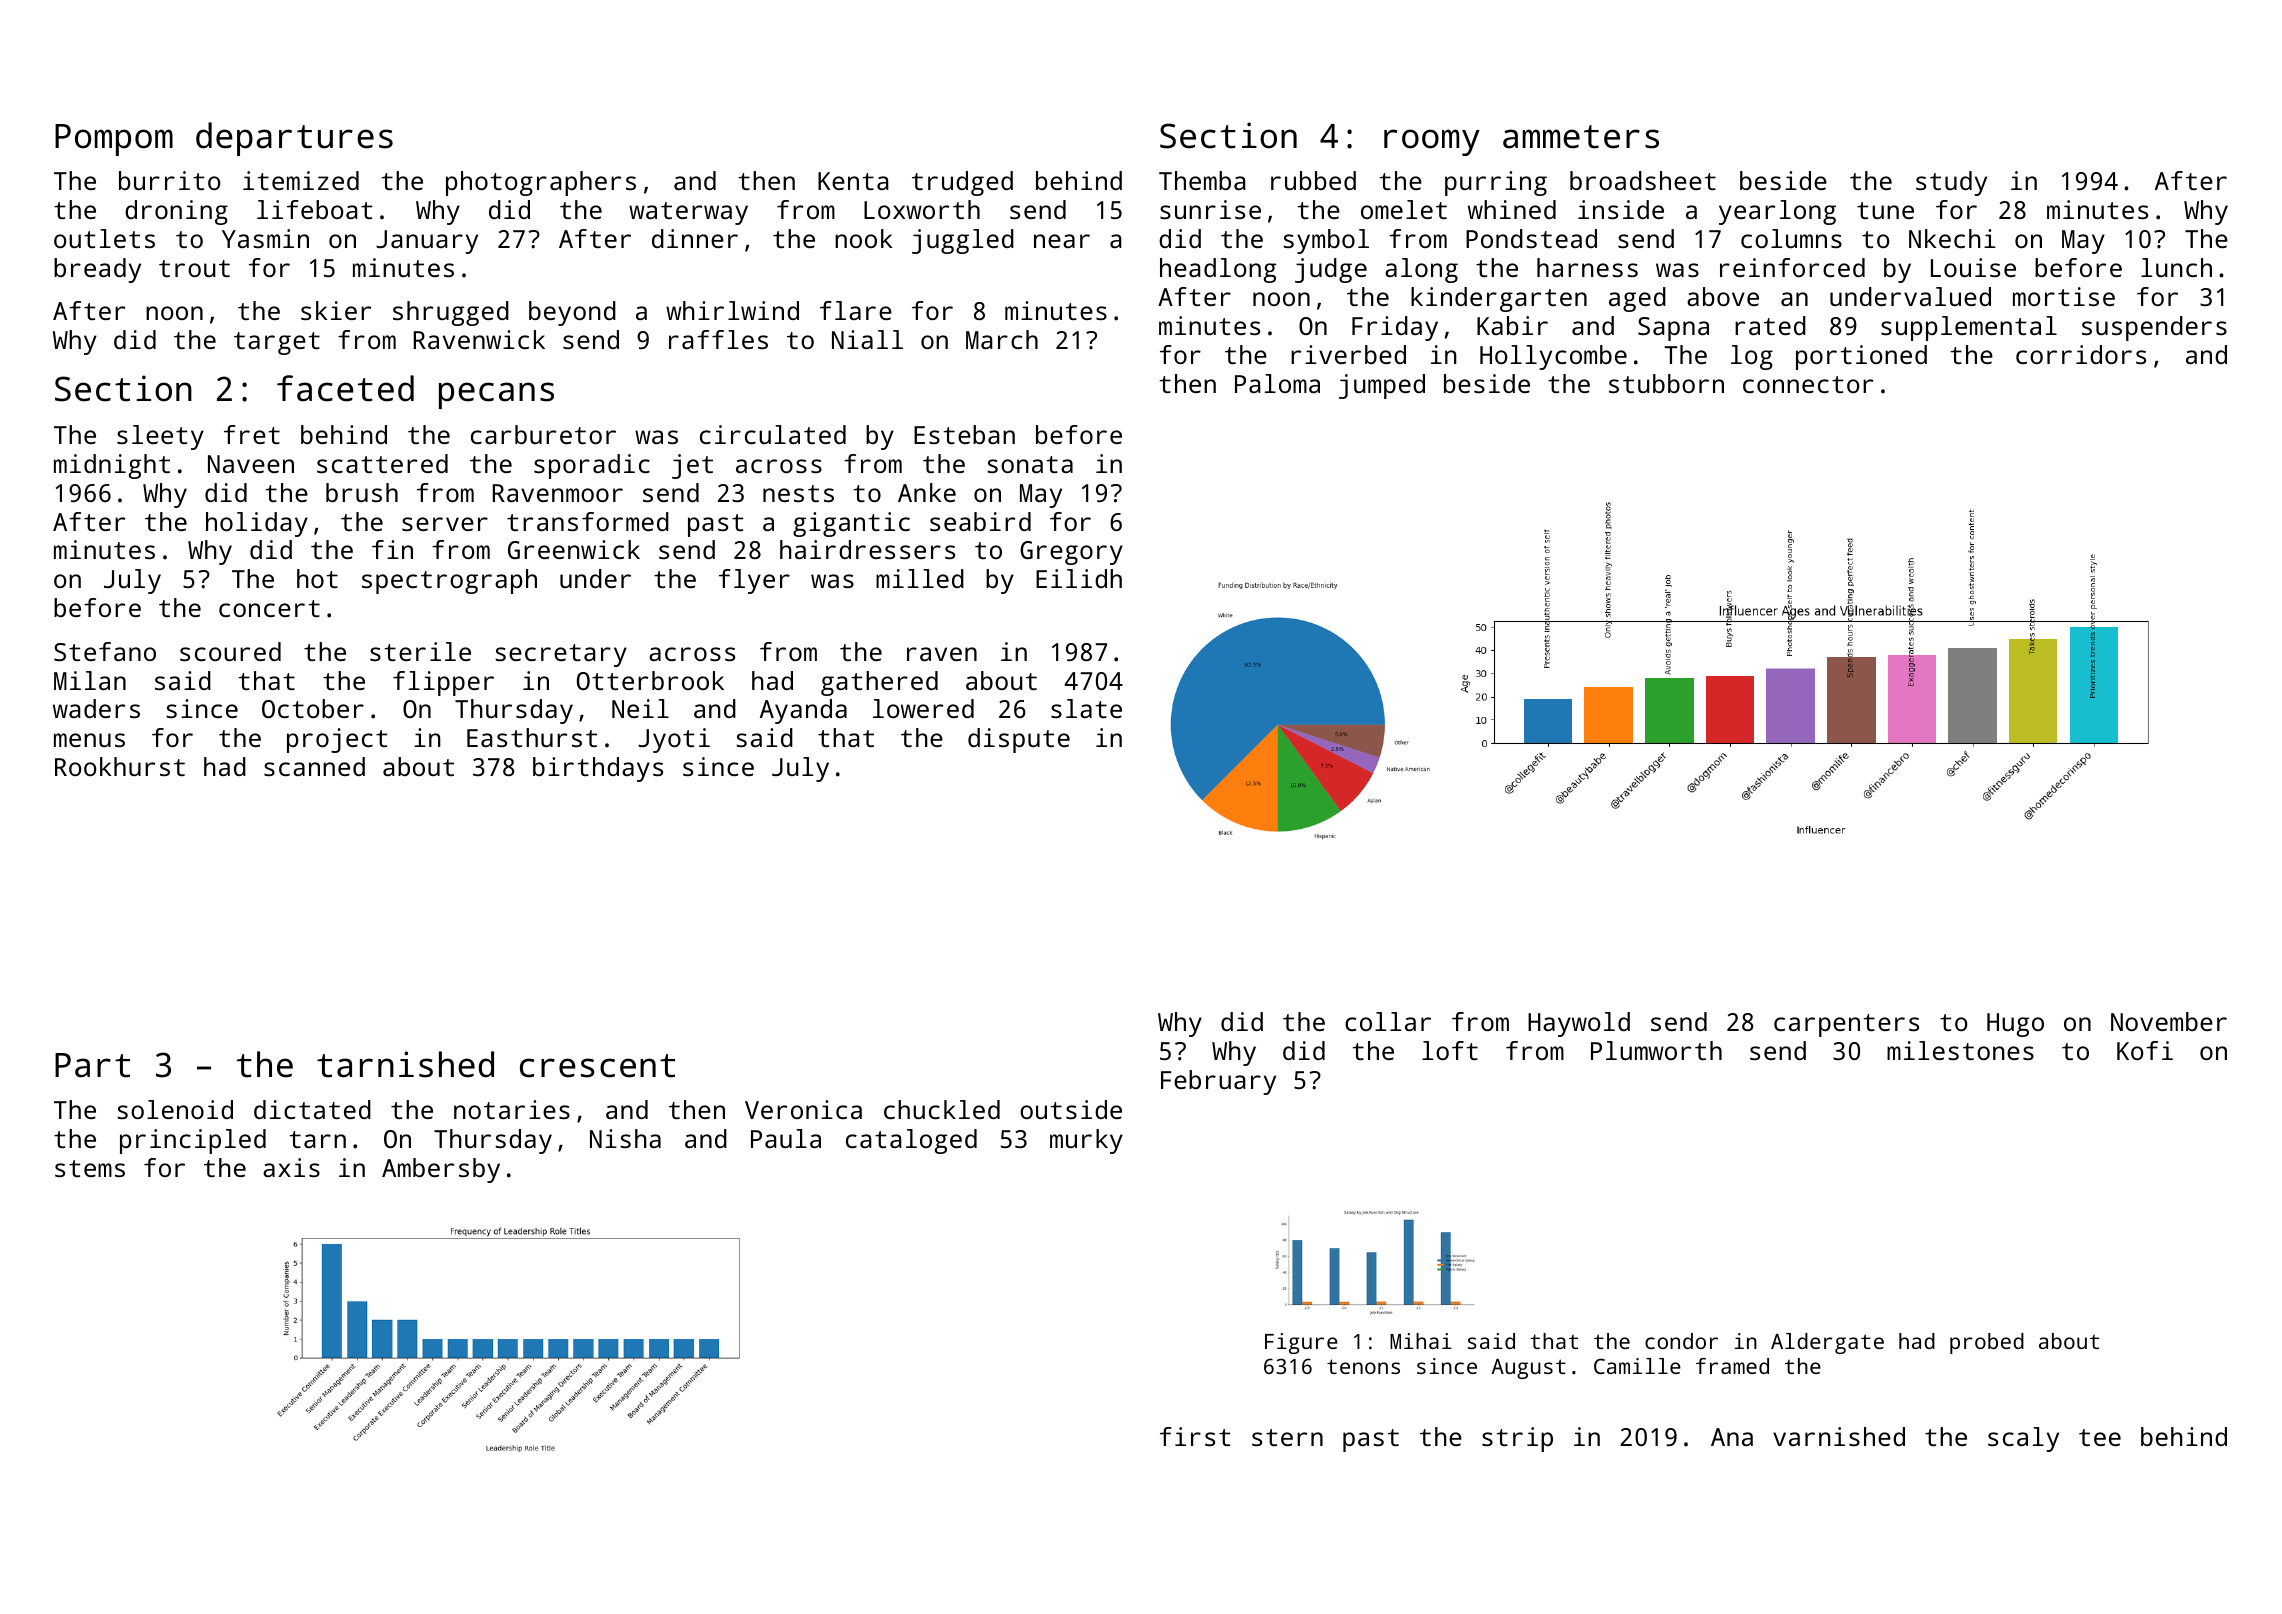 The width and height of the image is (2282, 1614). What do you see at coordinates (1637, 299) in the image?
I see `aged` at bounding box center [1637, 299].
